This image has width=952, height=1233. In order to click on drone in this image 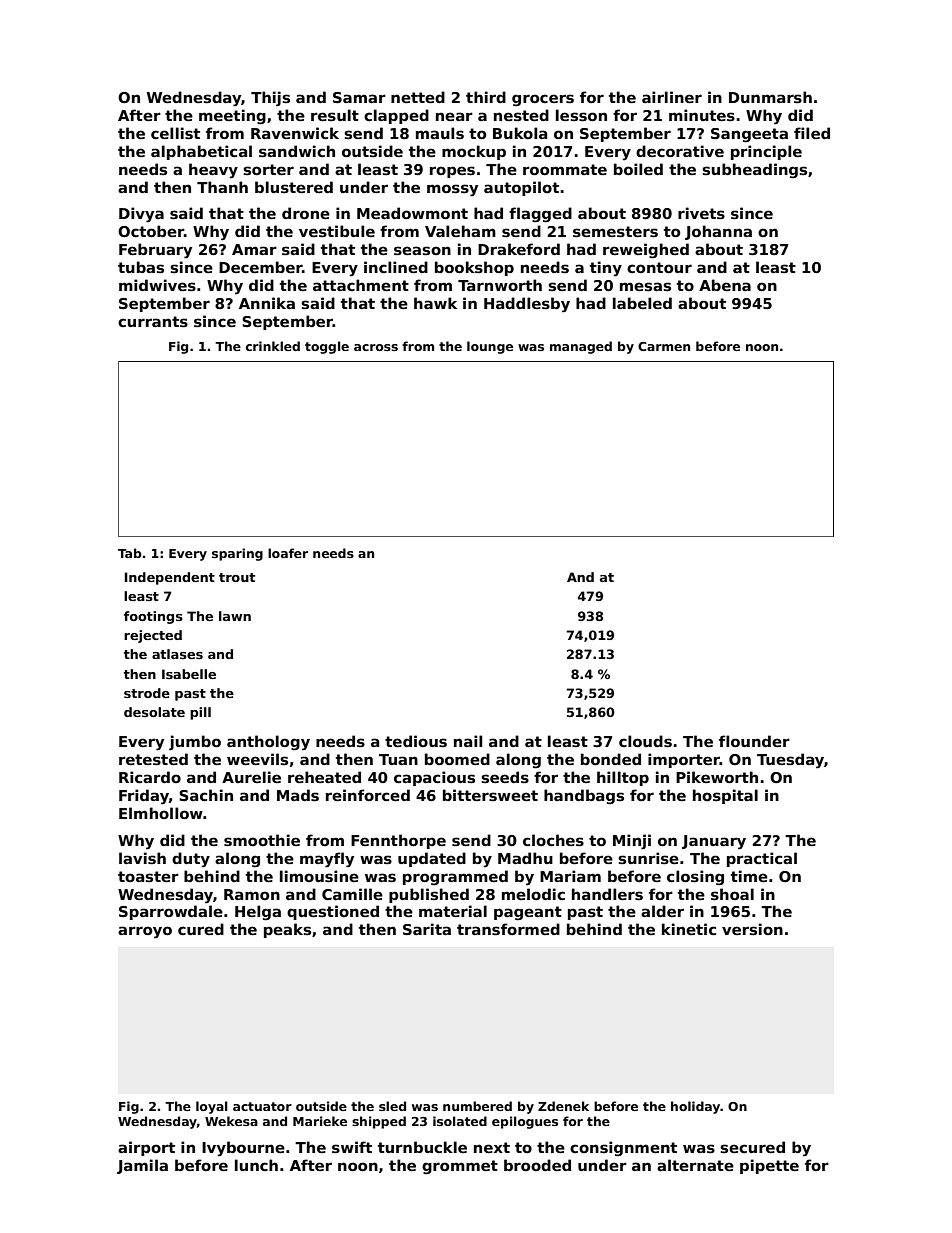, I will do `click(306, 213)`.
